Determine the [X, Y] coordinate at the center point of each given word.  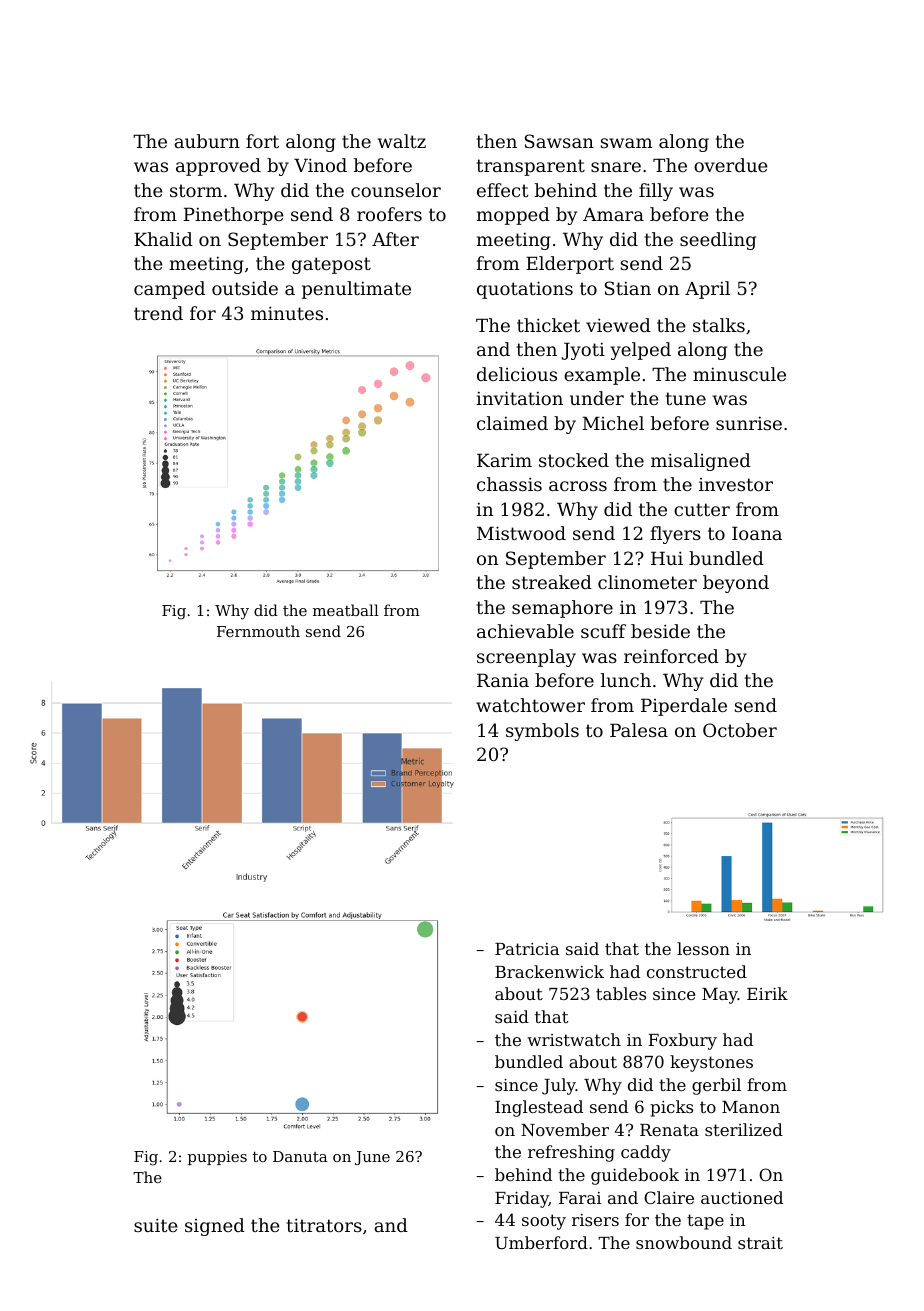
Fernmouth [258, 631]
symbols [542, 732]
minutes [287, 313]
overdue [731, 165]
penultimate [356, 290]
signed [215, 1227]
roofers [389, 214]
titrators [324, 1225]
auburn [207, 141]
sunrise [749, 423]
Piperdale [684, 707]
